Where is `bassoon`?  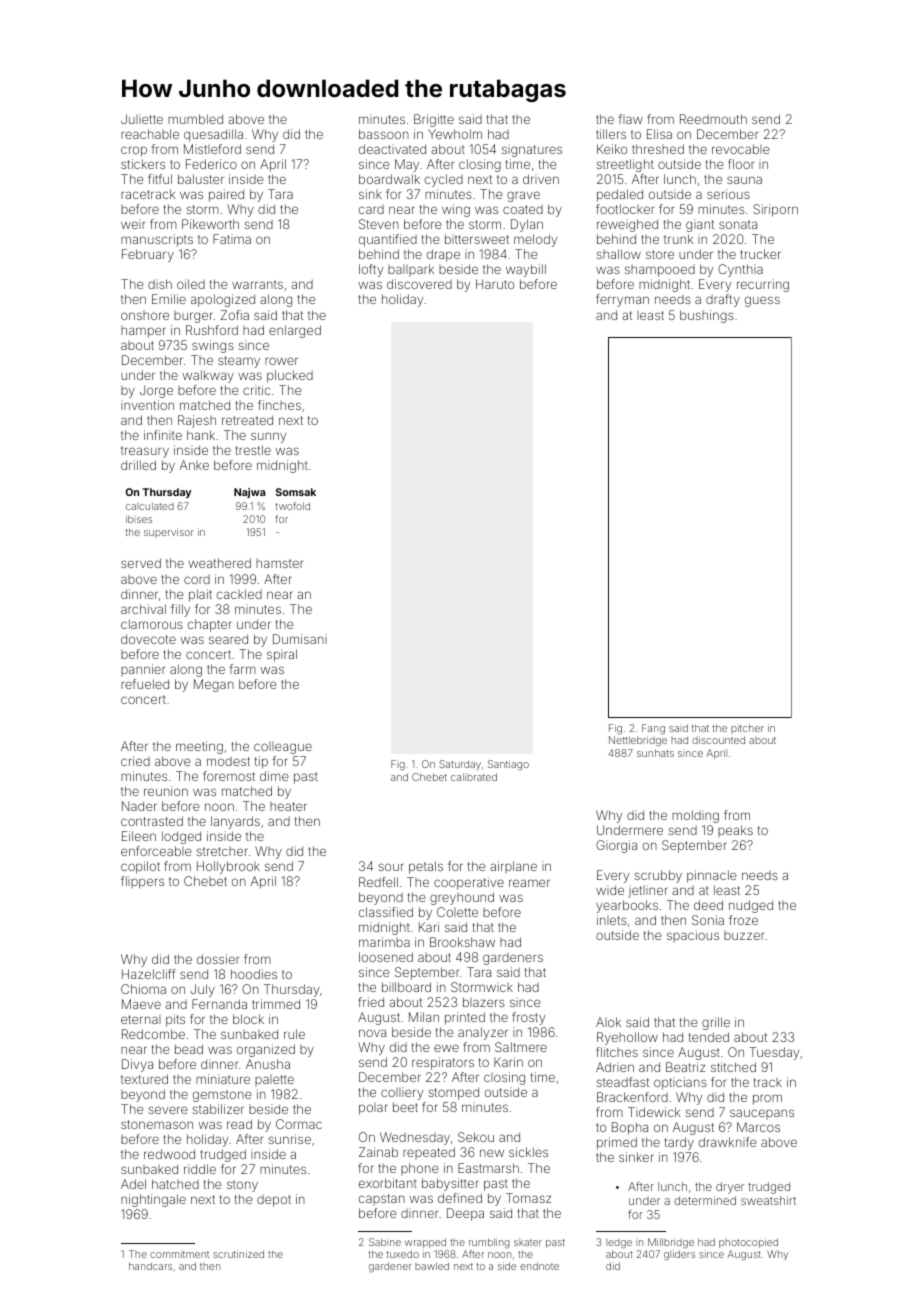
bassoon is located at coordinates (384, 134).
